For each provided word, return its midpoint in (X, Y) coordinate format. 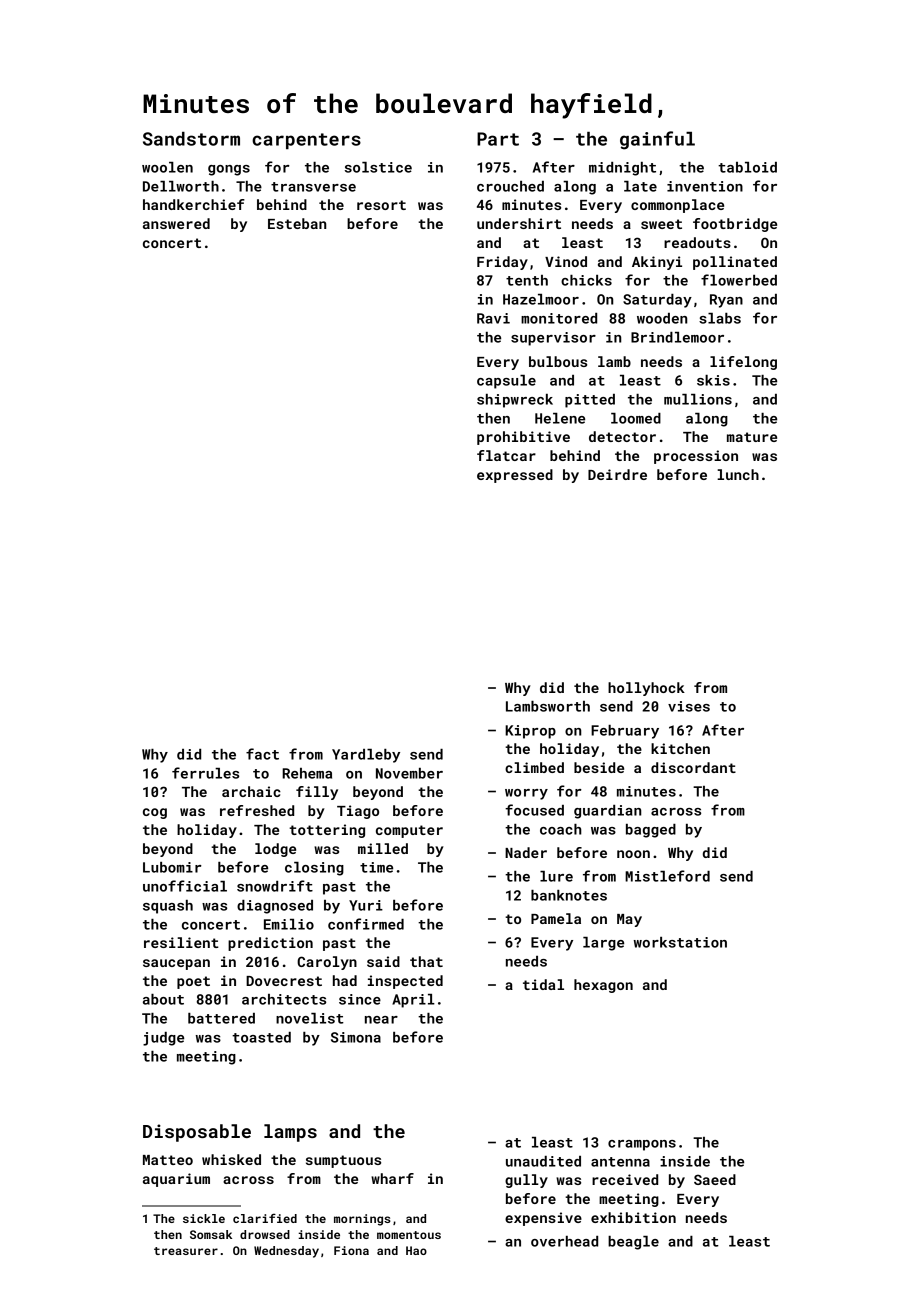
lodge (275, 850)
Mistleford (667, 876)
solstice (378, 167)
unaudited (543, 1161)
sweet (661, 224)
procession (696, 457)
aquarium (176, 1180)
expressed (515, 476)
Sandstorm (191, 139)
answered (176, 223)
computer (409, 831)
